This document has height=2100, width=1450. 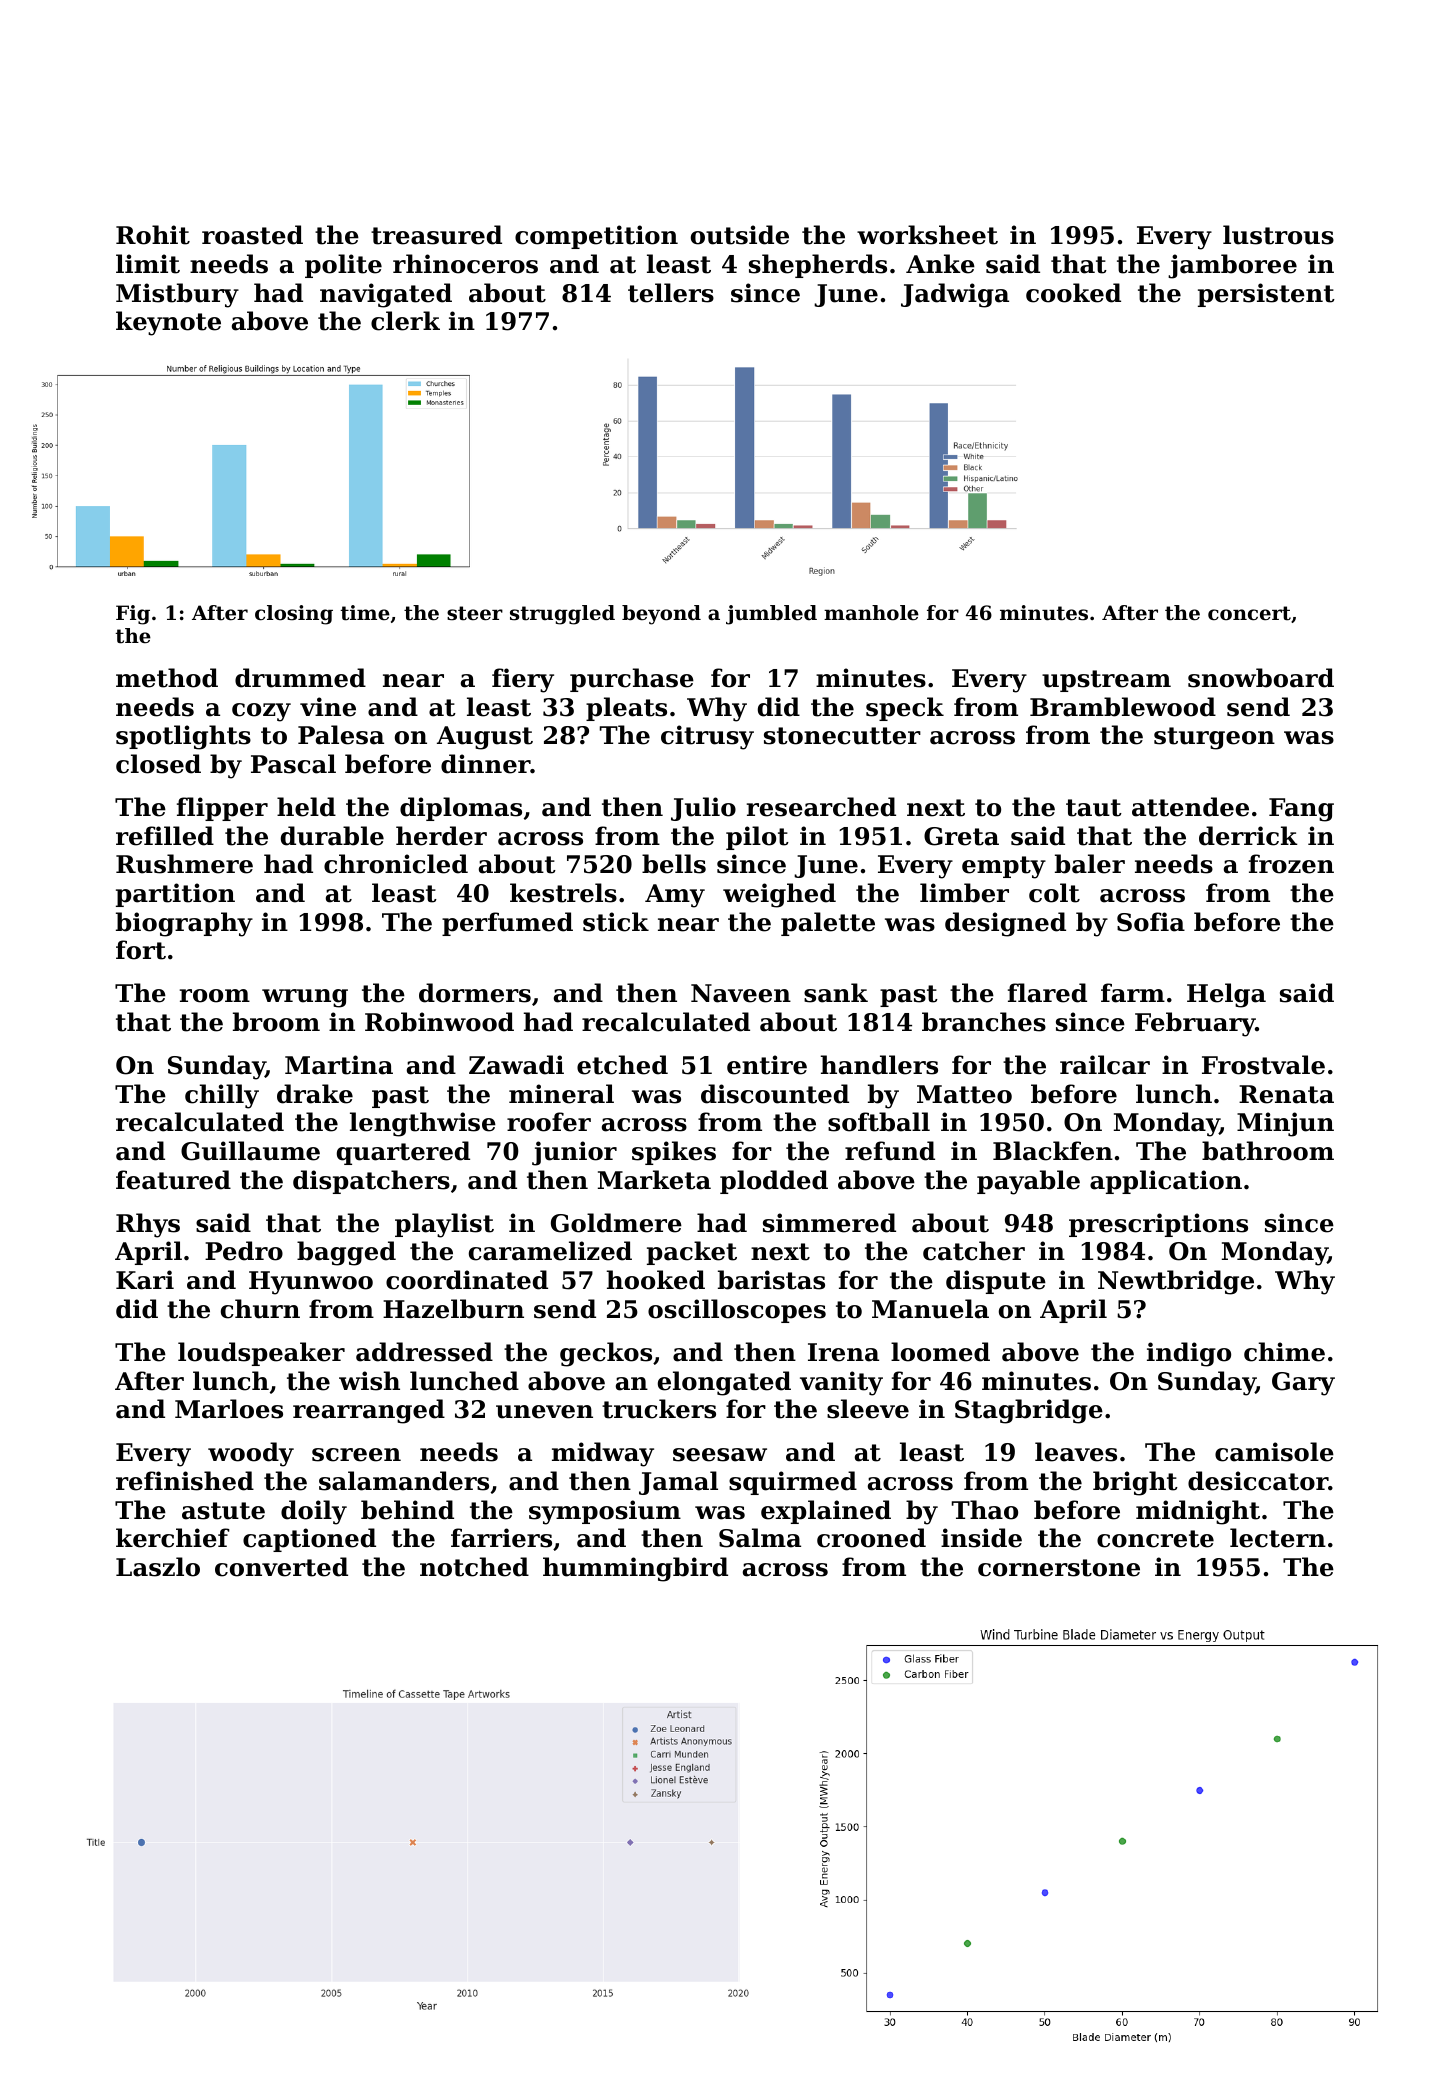 I want to click on snowboard, so click(x=1261, y=678).
